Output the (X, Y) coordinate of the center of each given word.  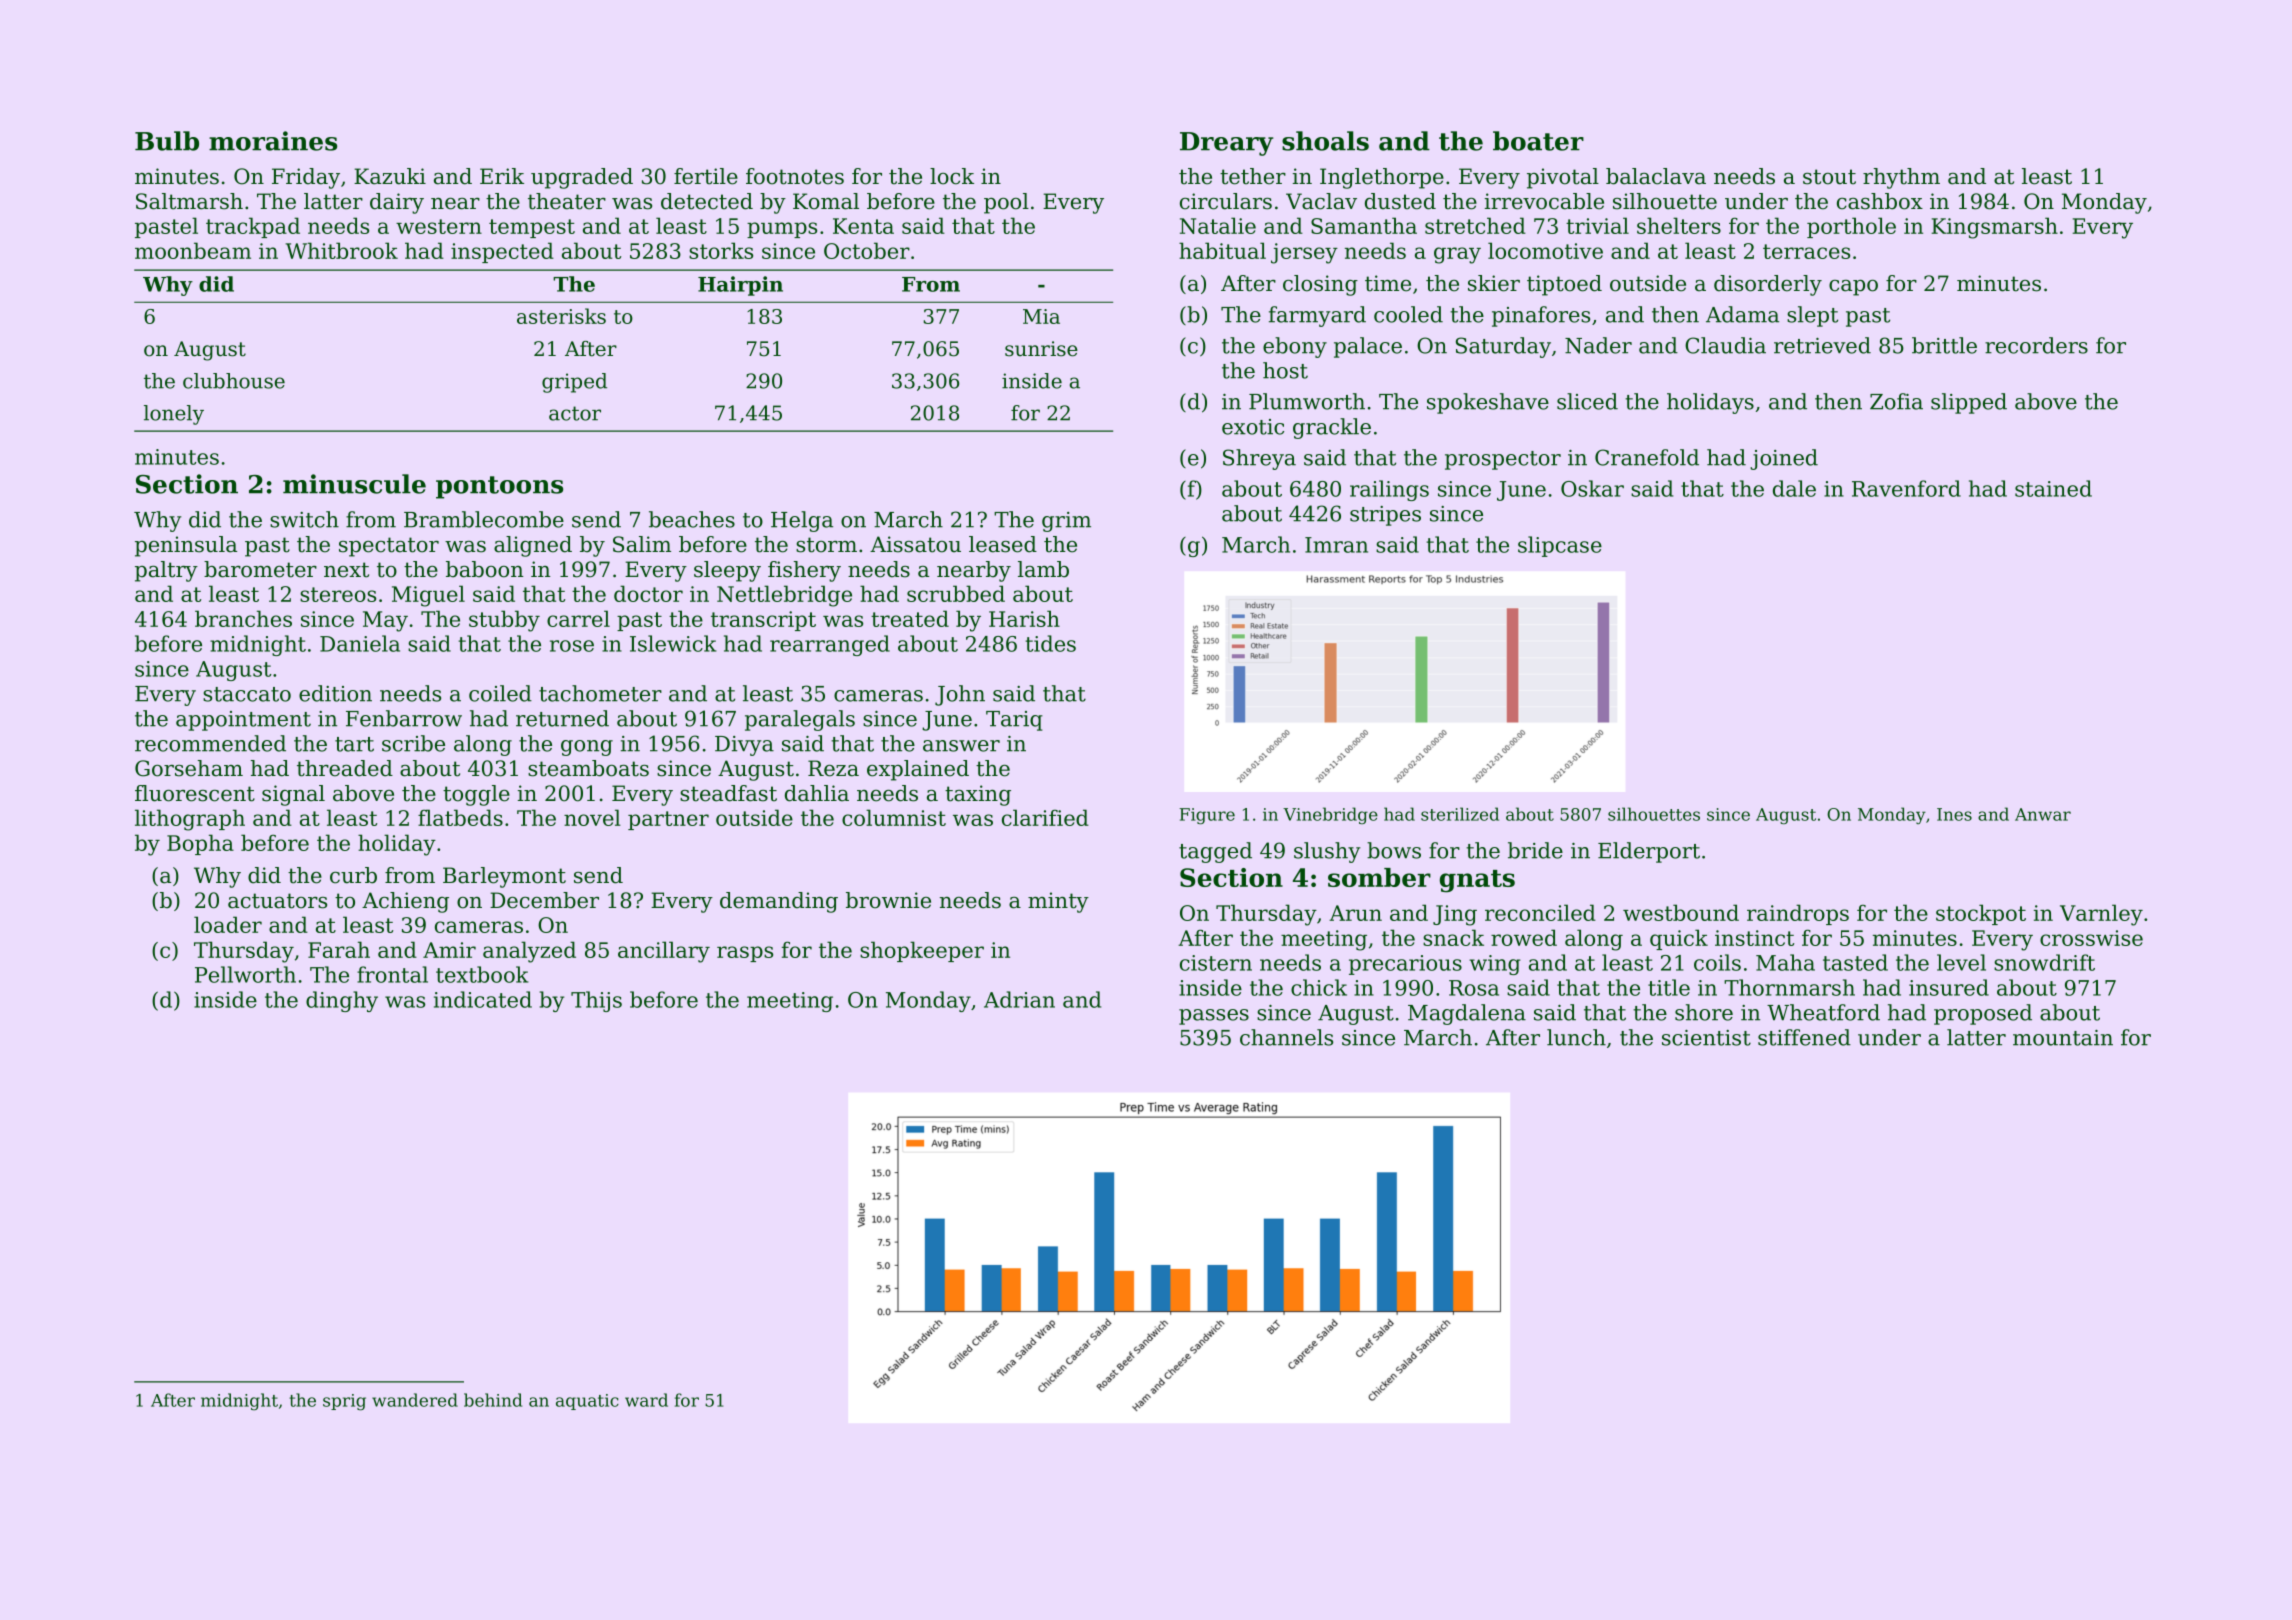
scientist (1706, 1038)
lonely (174, 415)
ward (646, 1400)
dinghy (342, 1001)
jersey (1304, 253)
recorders (2036, 345)
